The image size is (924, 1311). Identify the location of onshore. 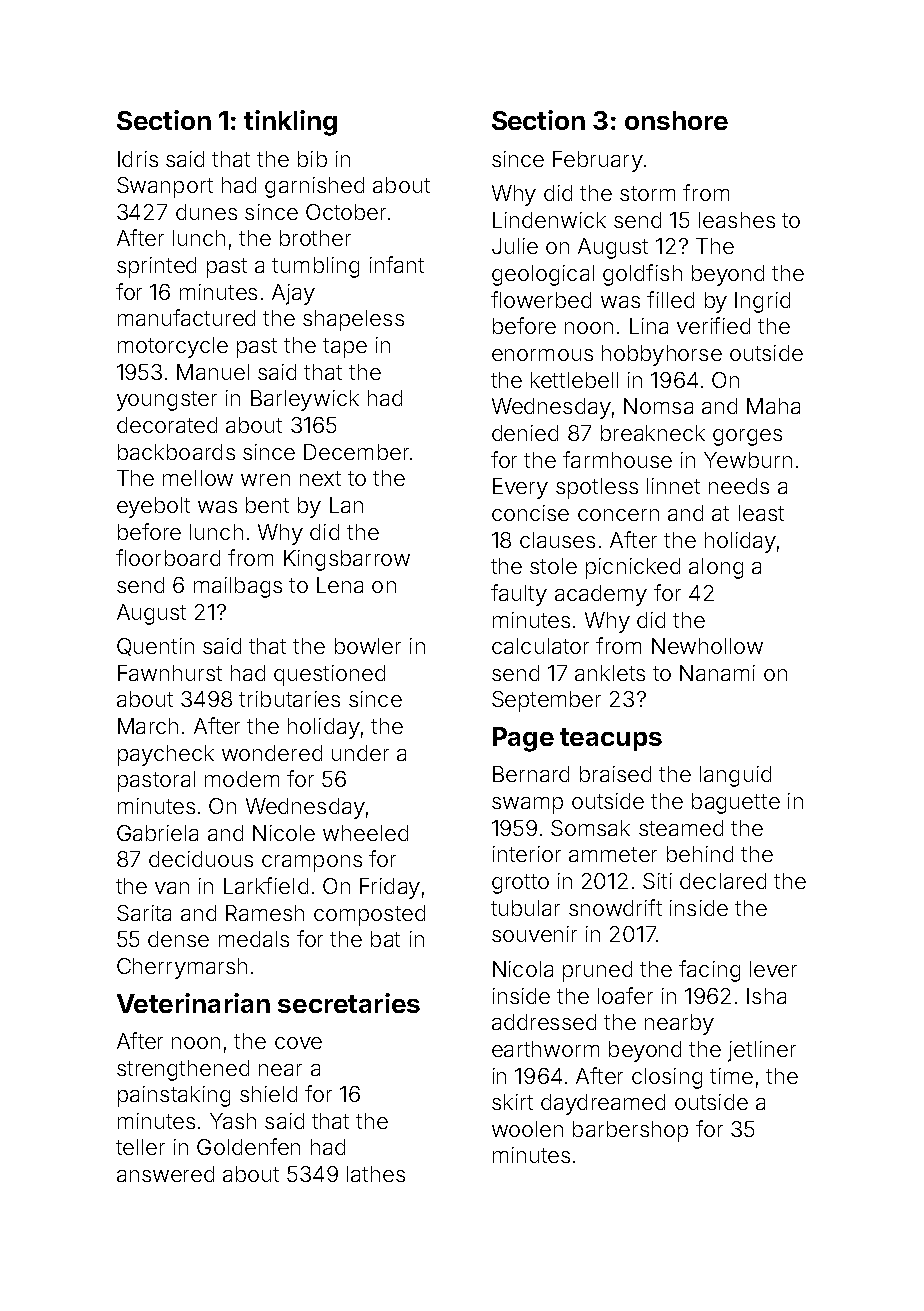
(676, 120).
